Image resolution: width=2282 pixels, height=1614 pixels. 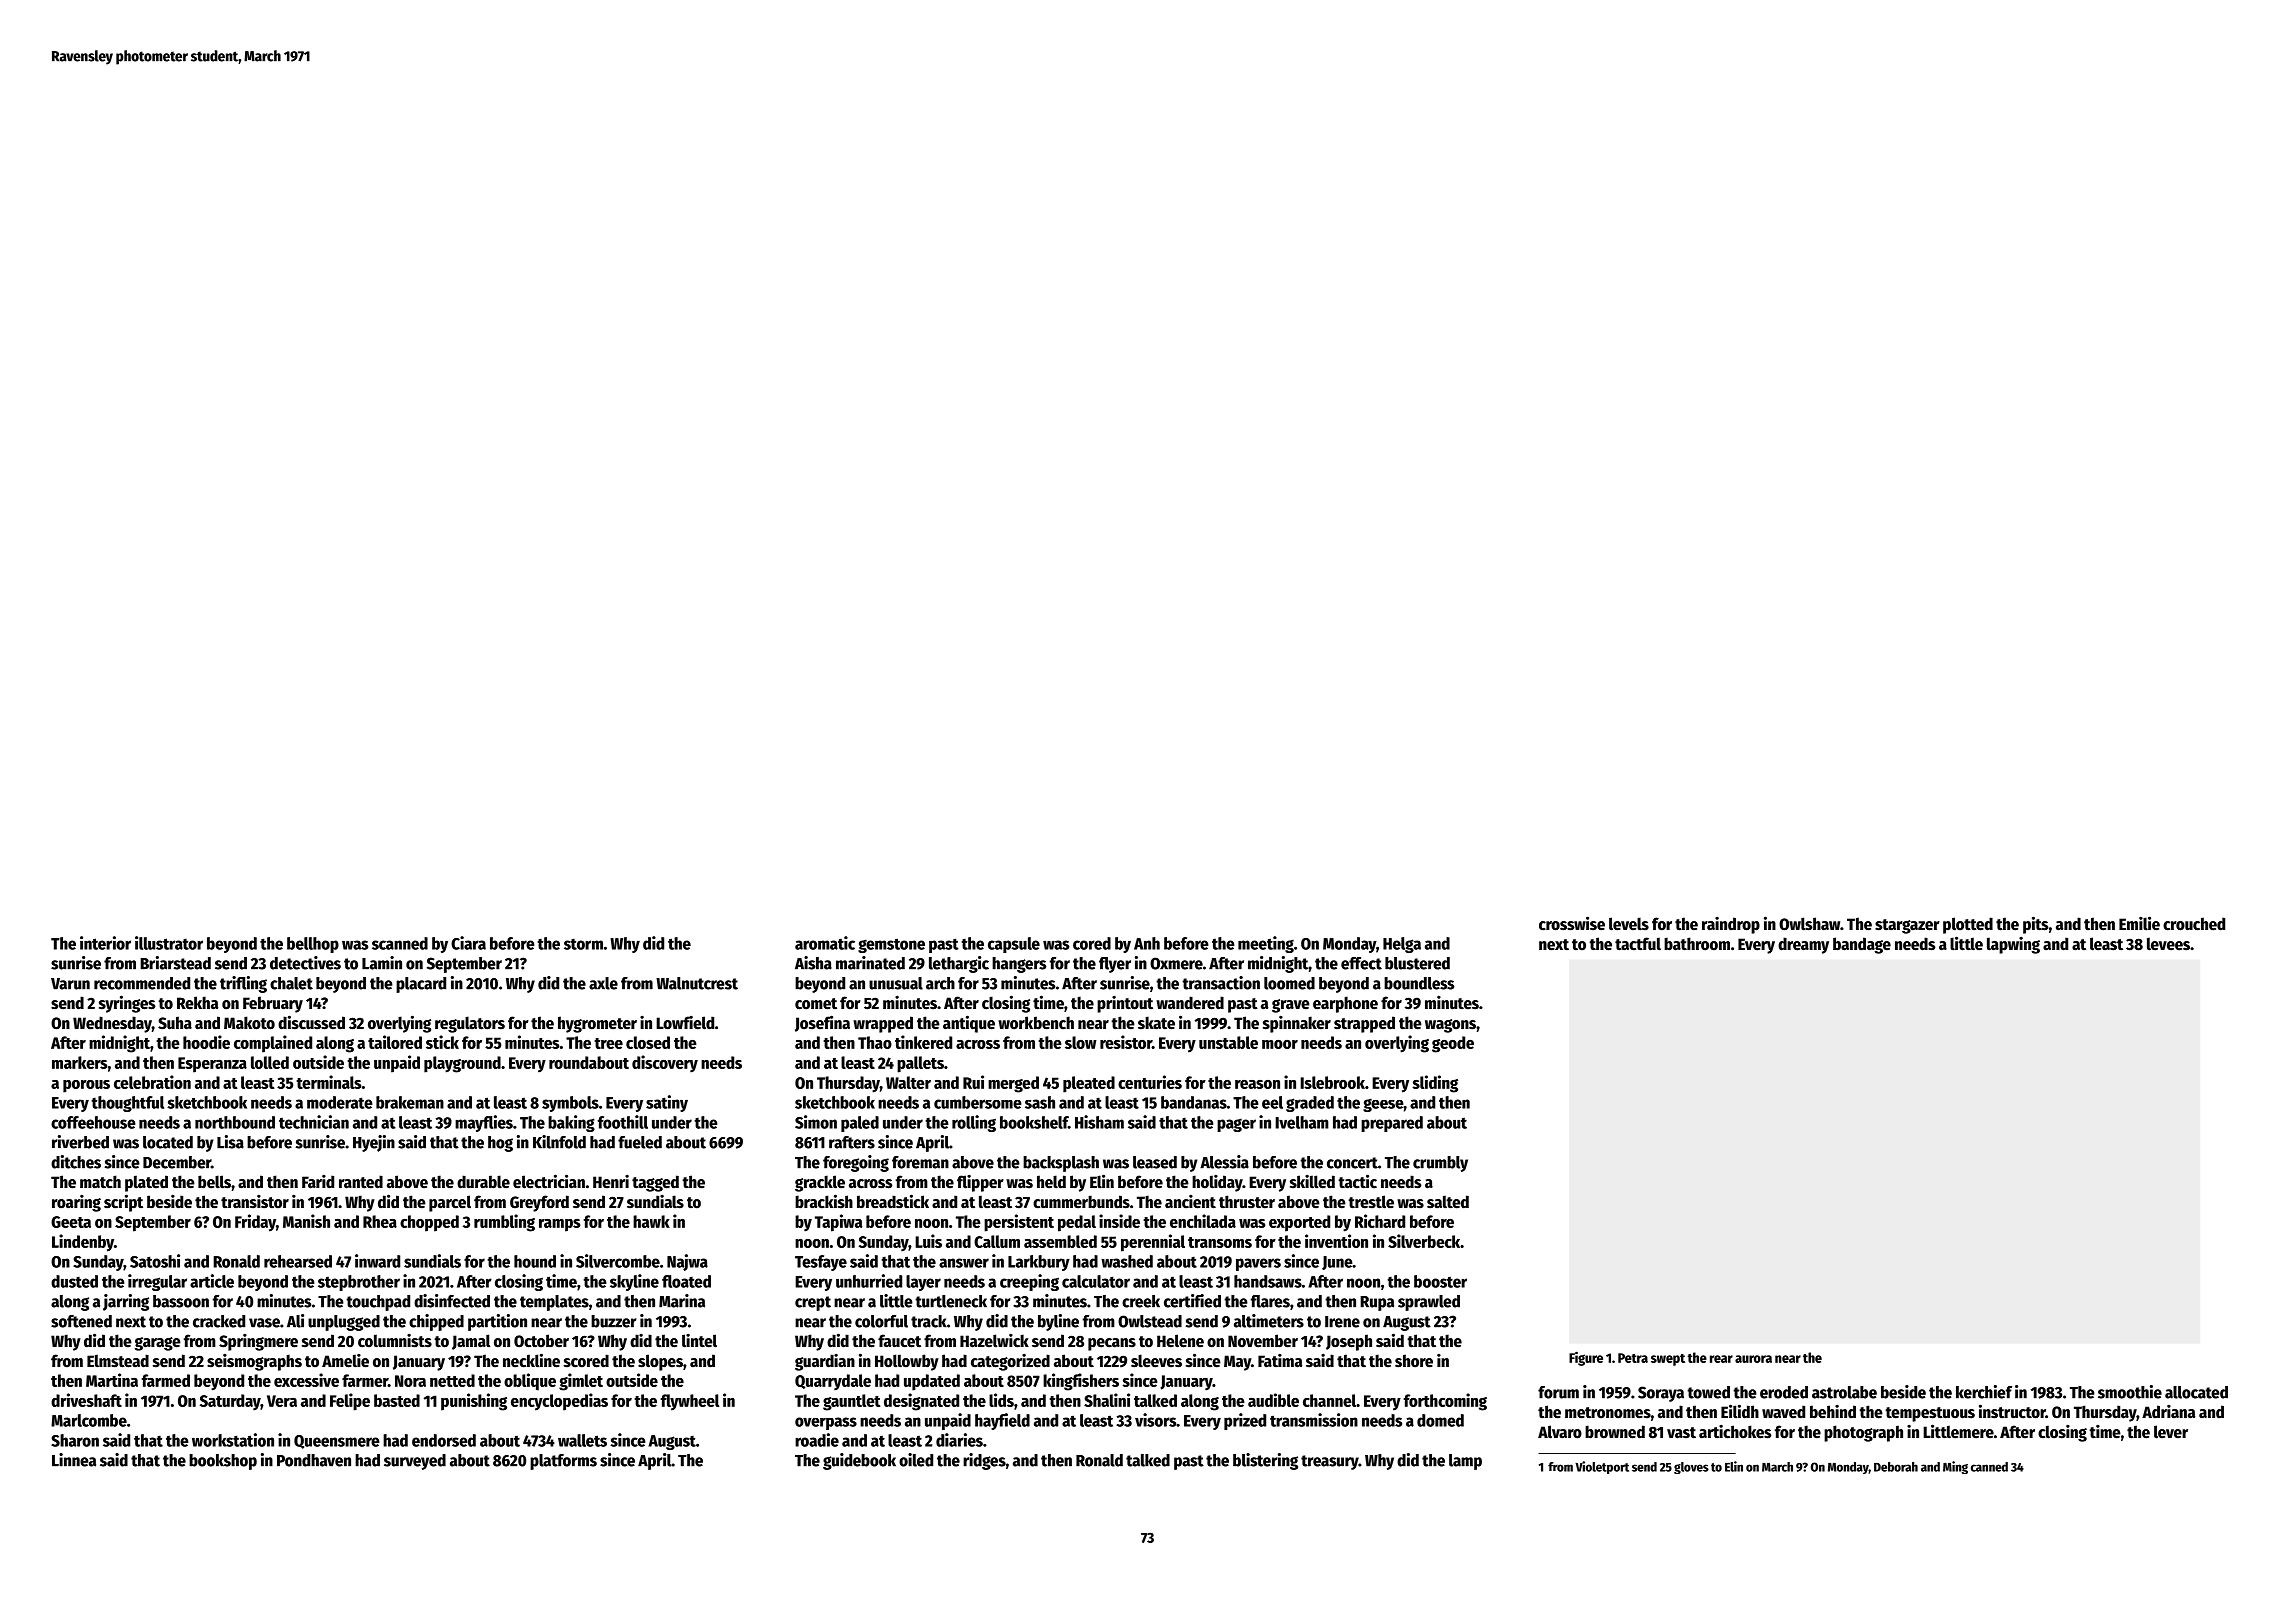 I want to click on booster, so click(x=1440, y=1281).
